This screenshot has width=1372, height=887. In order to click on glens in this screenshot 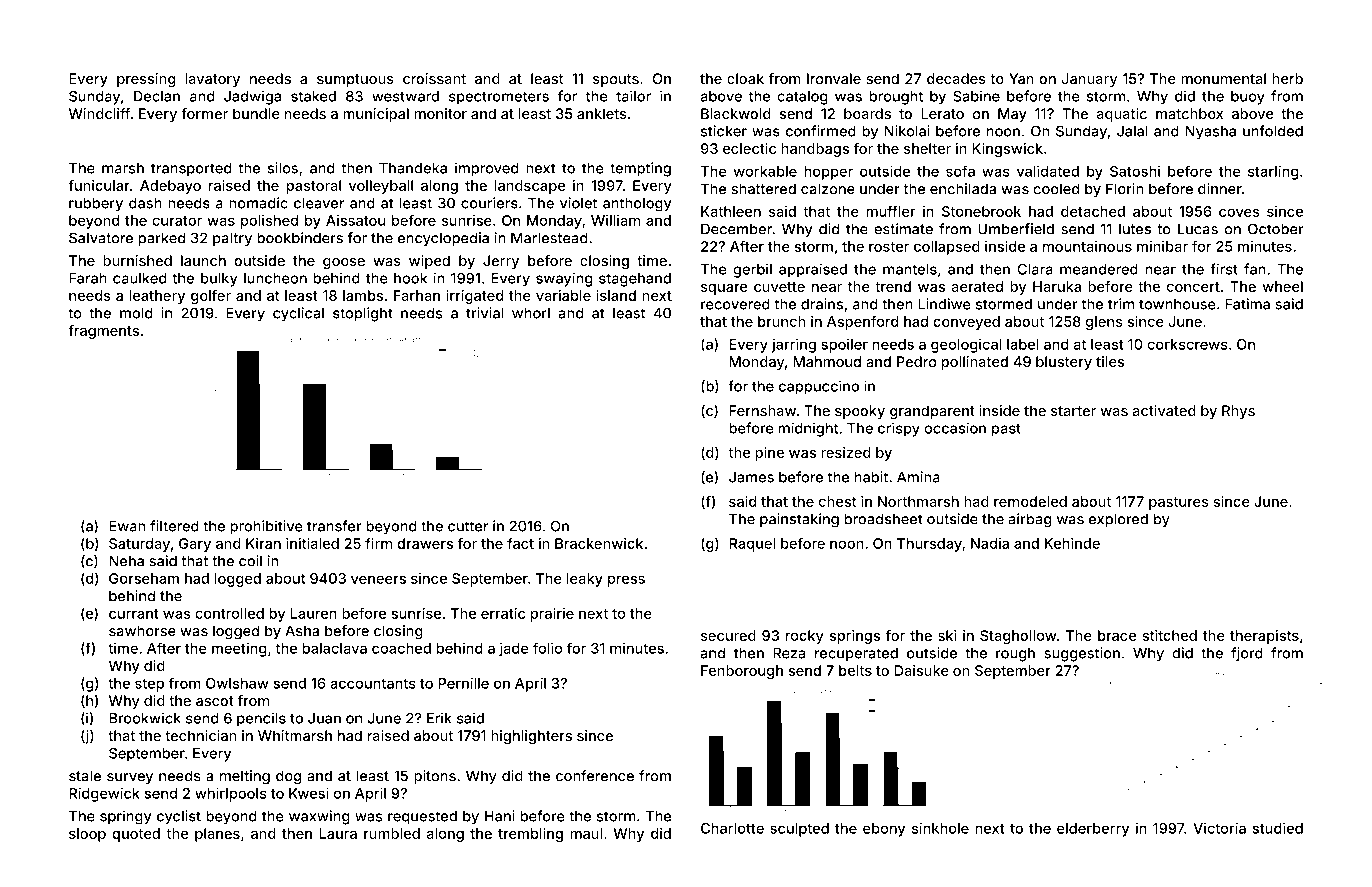, I will do `click(1104, 323)`.
